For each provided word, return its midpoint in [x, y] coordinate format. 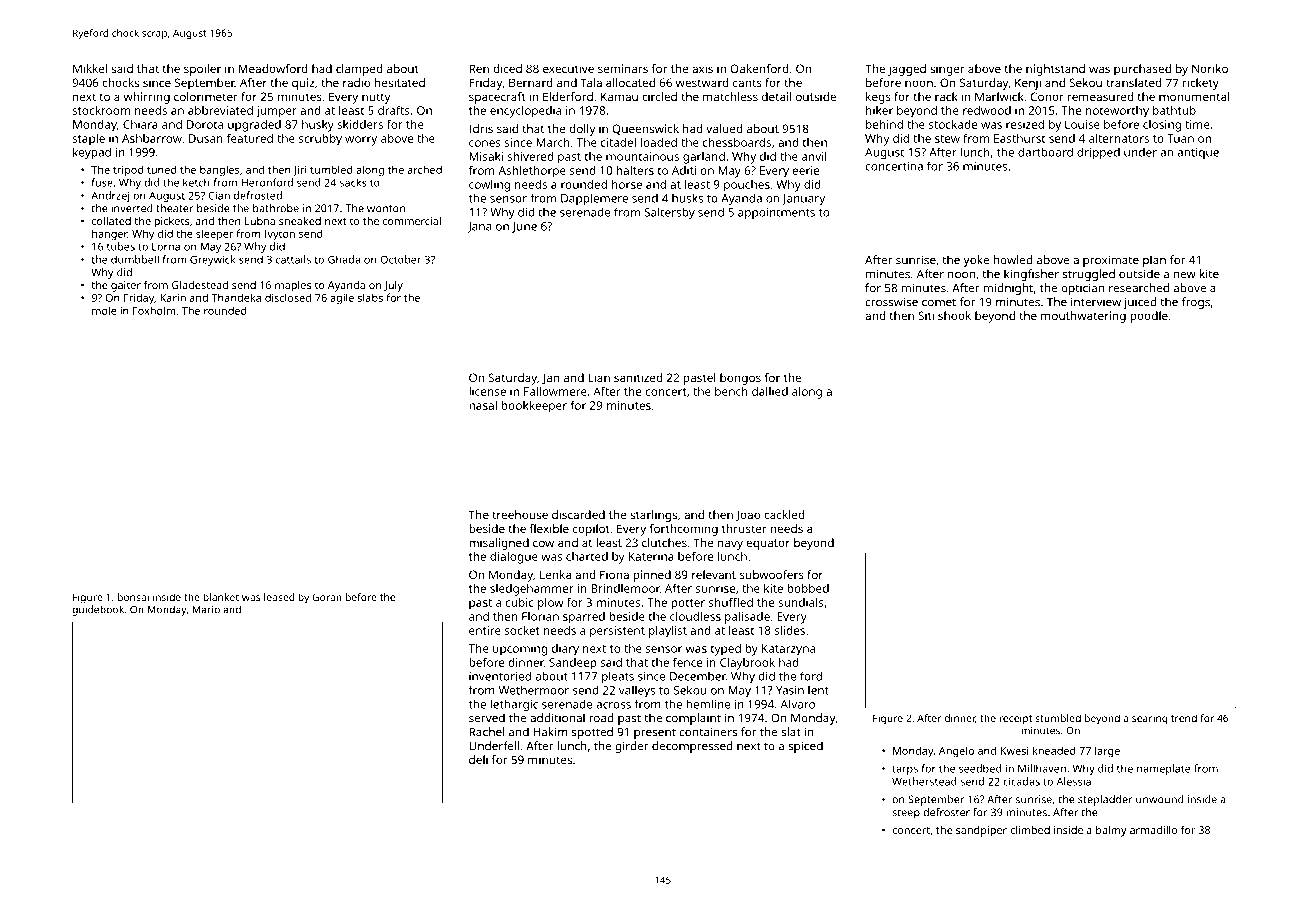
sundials [801, 602]
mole [104, 310]
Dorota [205, 124]
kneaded [1054, 750]
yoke [976, 261]
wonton [386, 209]
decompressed [692, 747]
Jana [479, 227]
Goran [327, 597]
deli [478, 759]
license [488, 391]
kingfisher [1031, 275]
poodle [1149, 317]
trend [1184, 718]
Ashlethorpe [532, 172]
